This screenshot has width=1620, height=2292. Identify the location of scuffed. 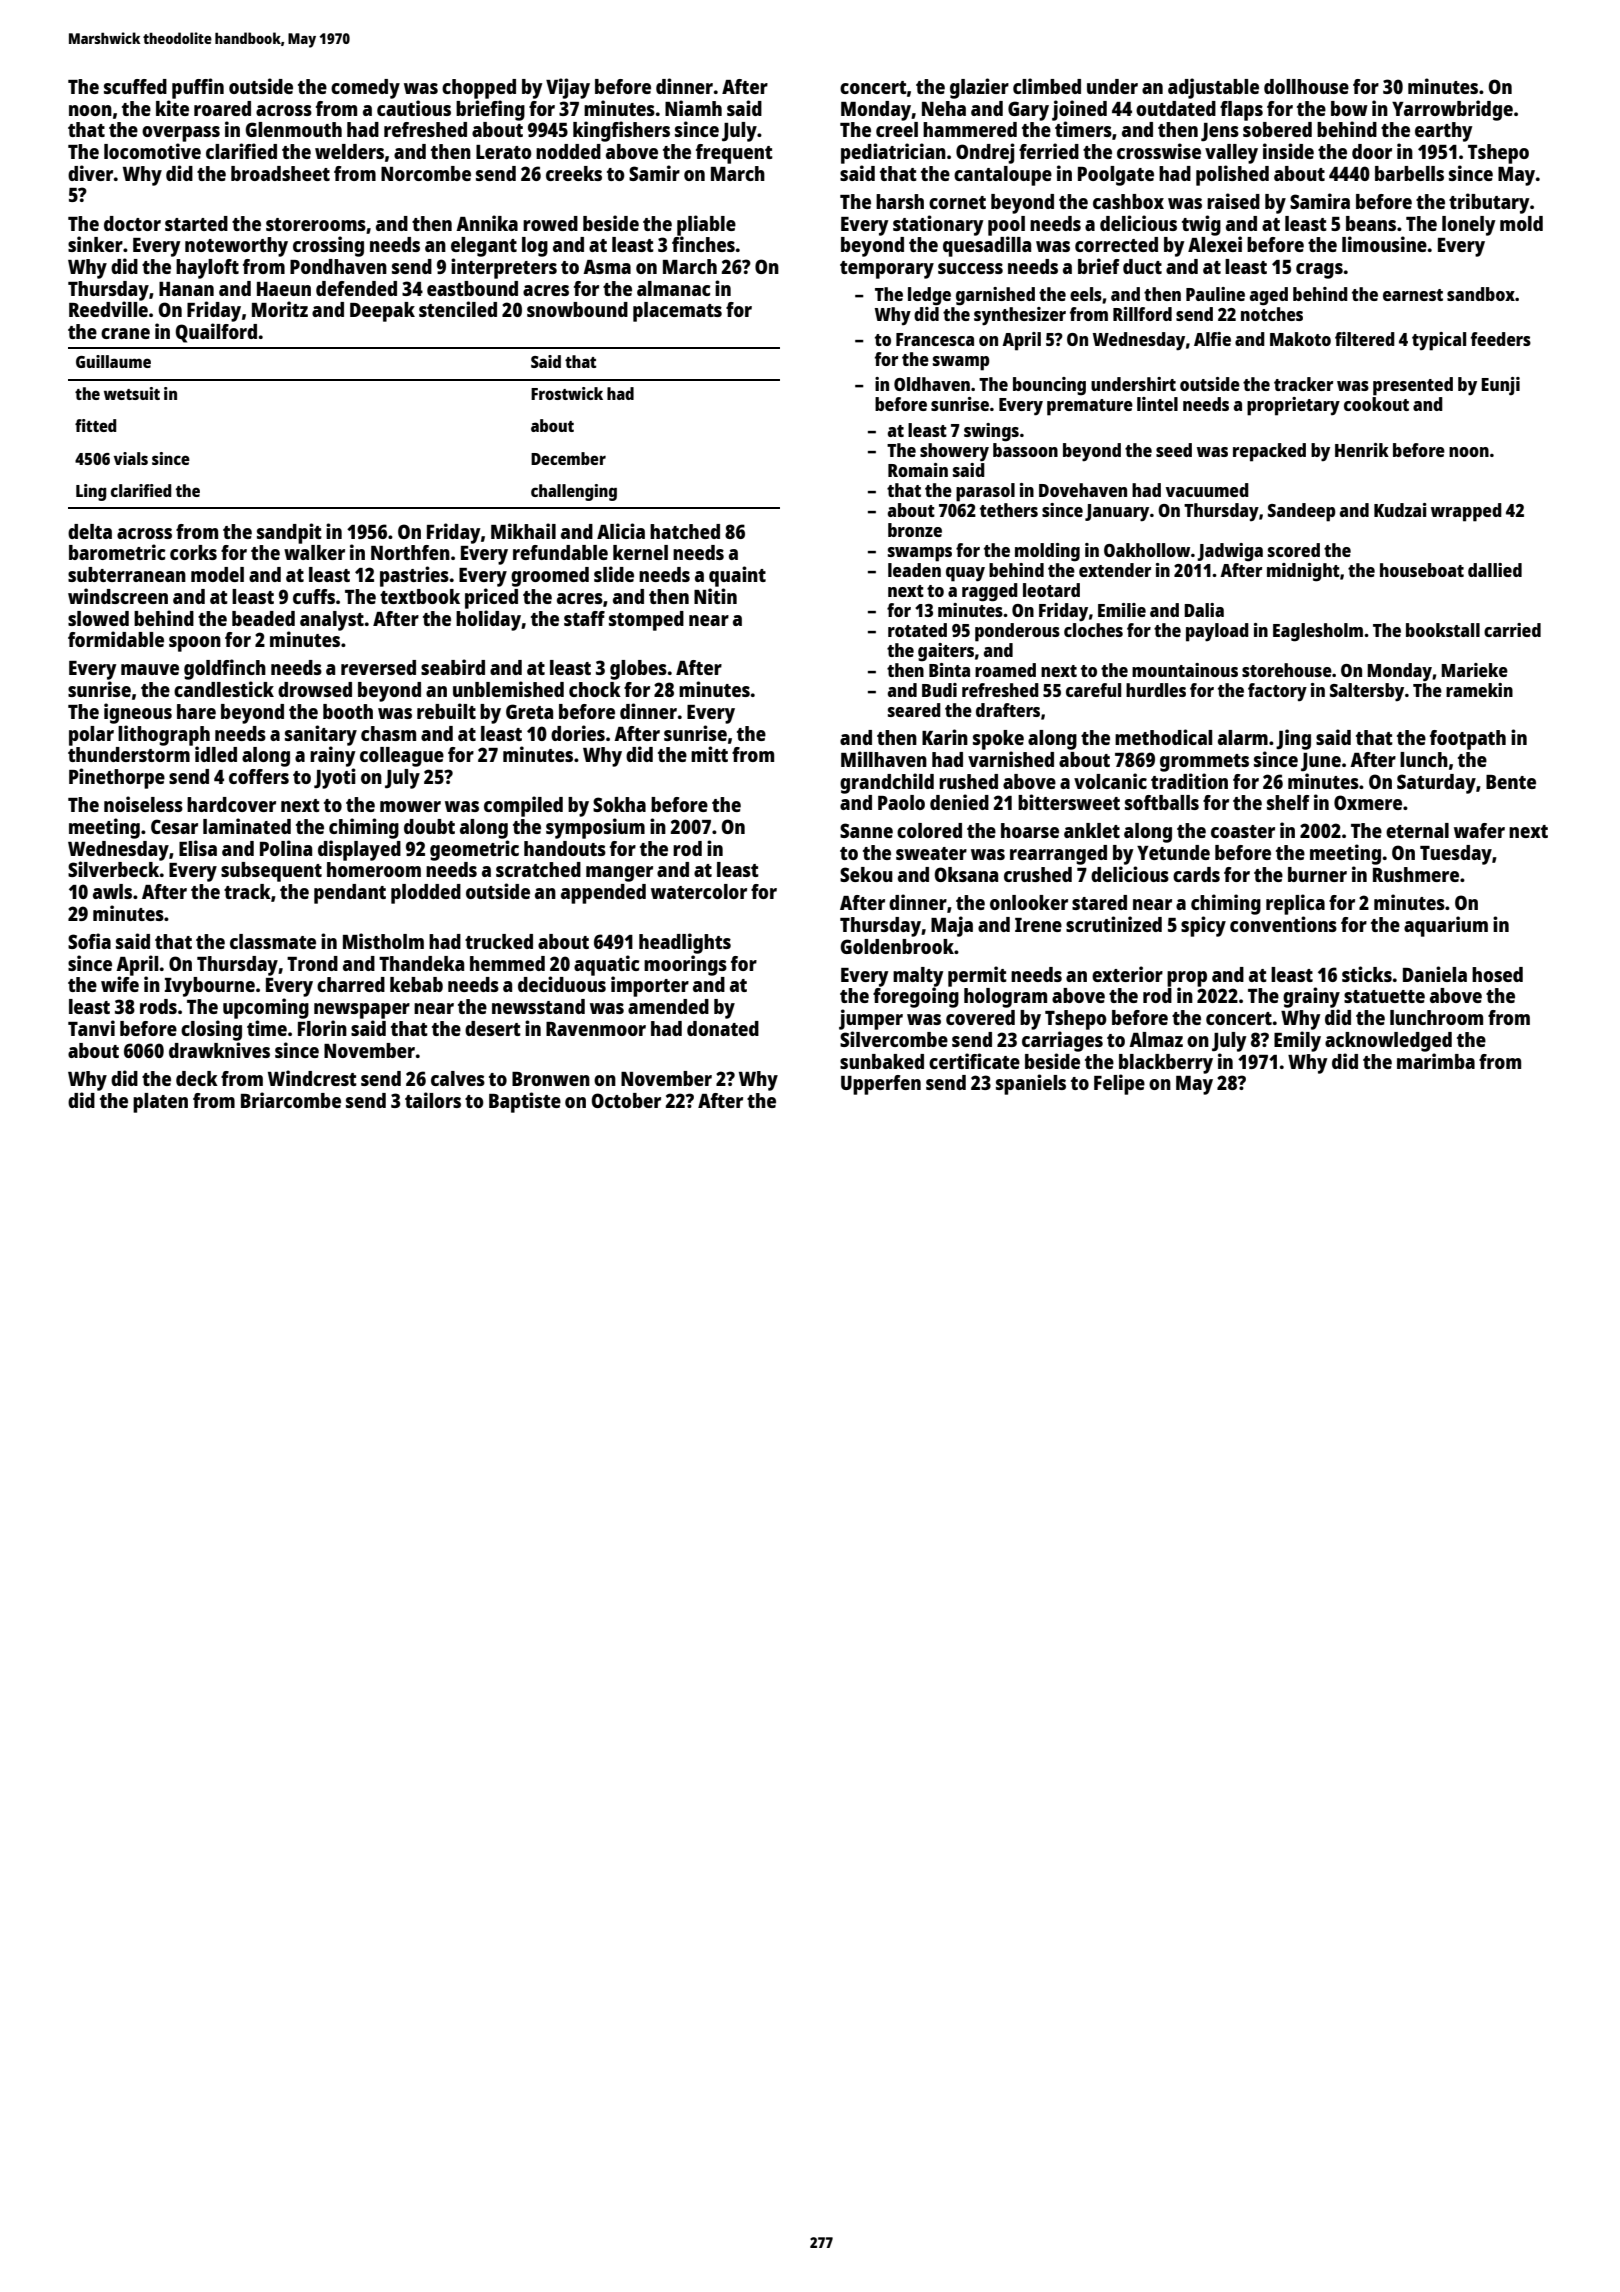
(135, 86).
